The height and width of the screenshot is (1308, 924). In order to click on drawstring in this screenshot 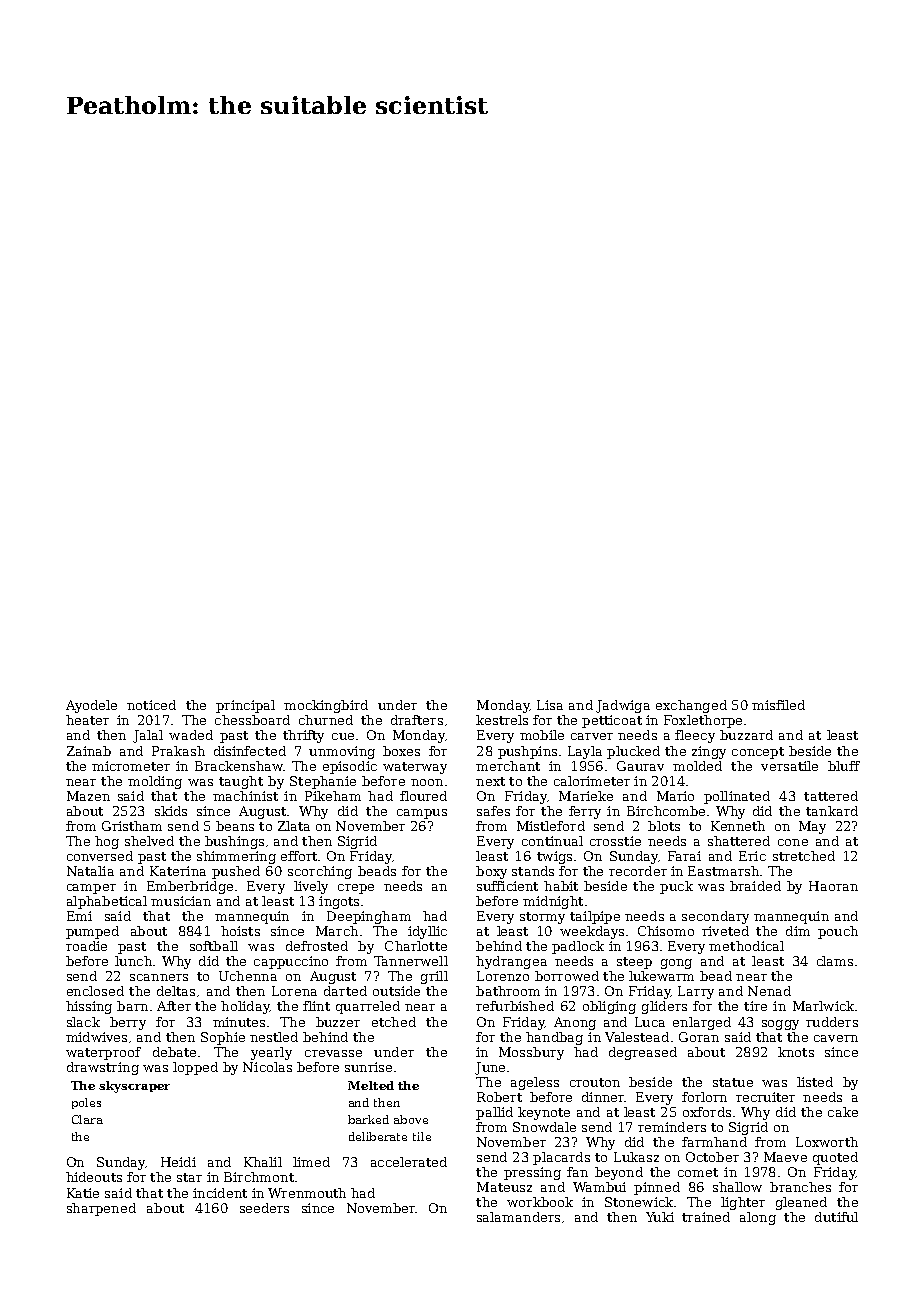, I will do `click(103, 1068)`.
